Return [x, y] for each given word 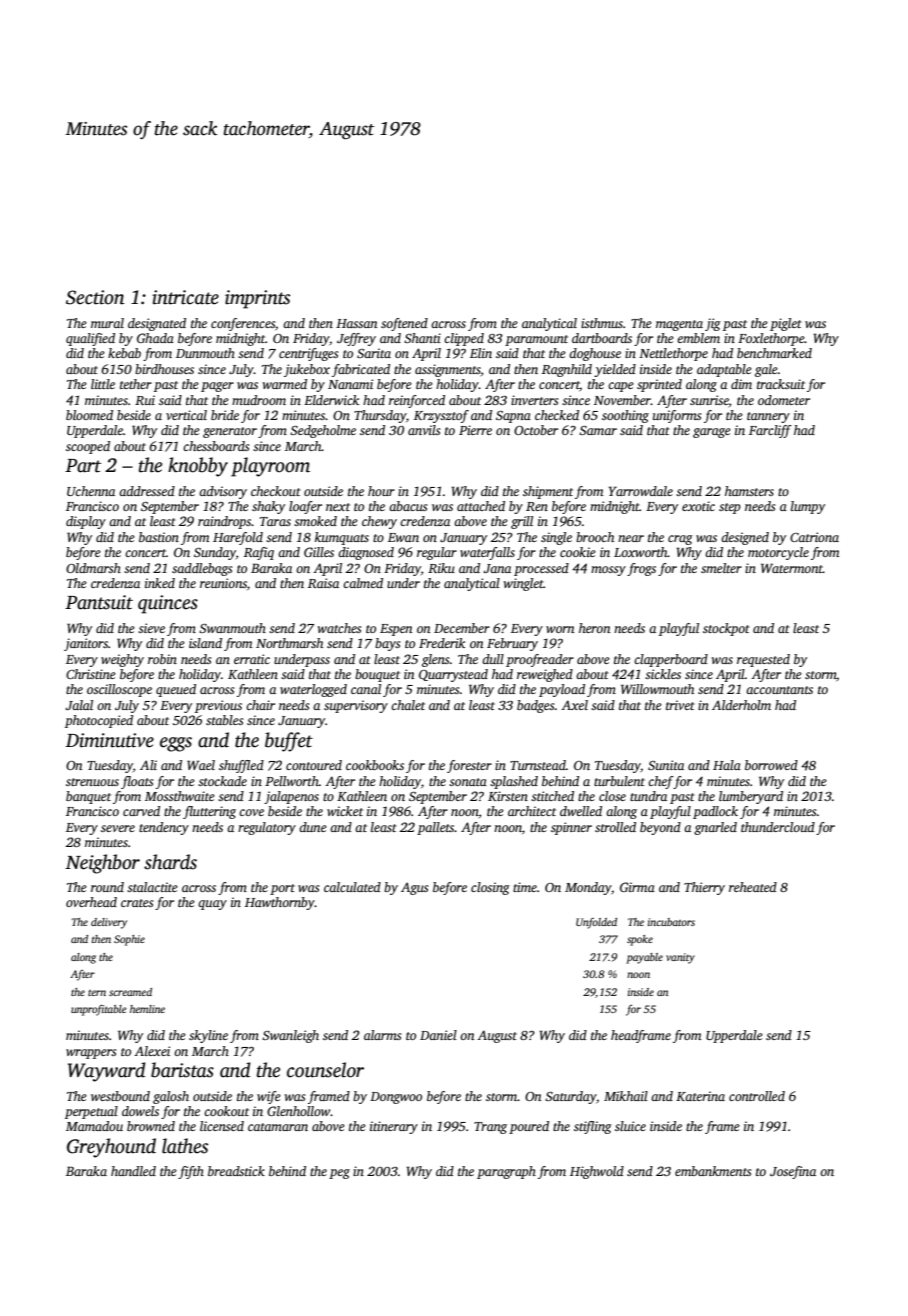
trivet [680, 705]
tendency [164, 828]
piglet [785, 324]
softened [404, 324]
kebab [124, 353]
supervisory [356, 706]
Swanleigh [290, 1036]
